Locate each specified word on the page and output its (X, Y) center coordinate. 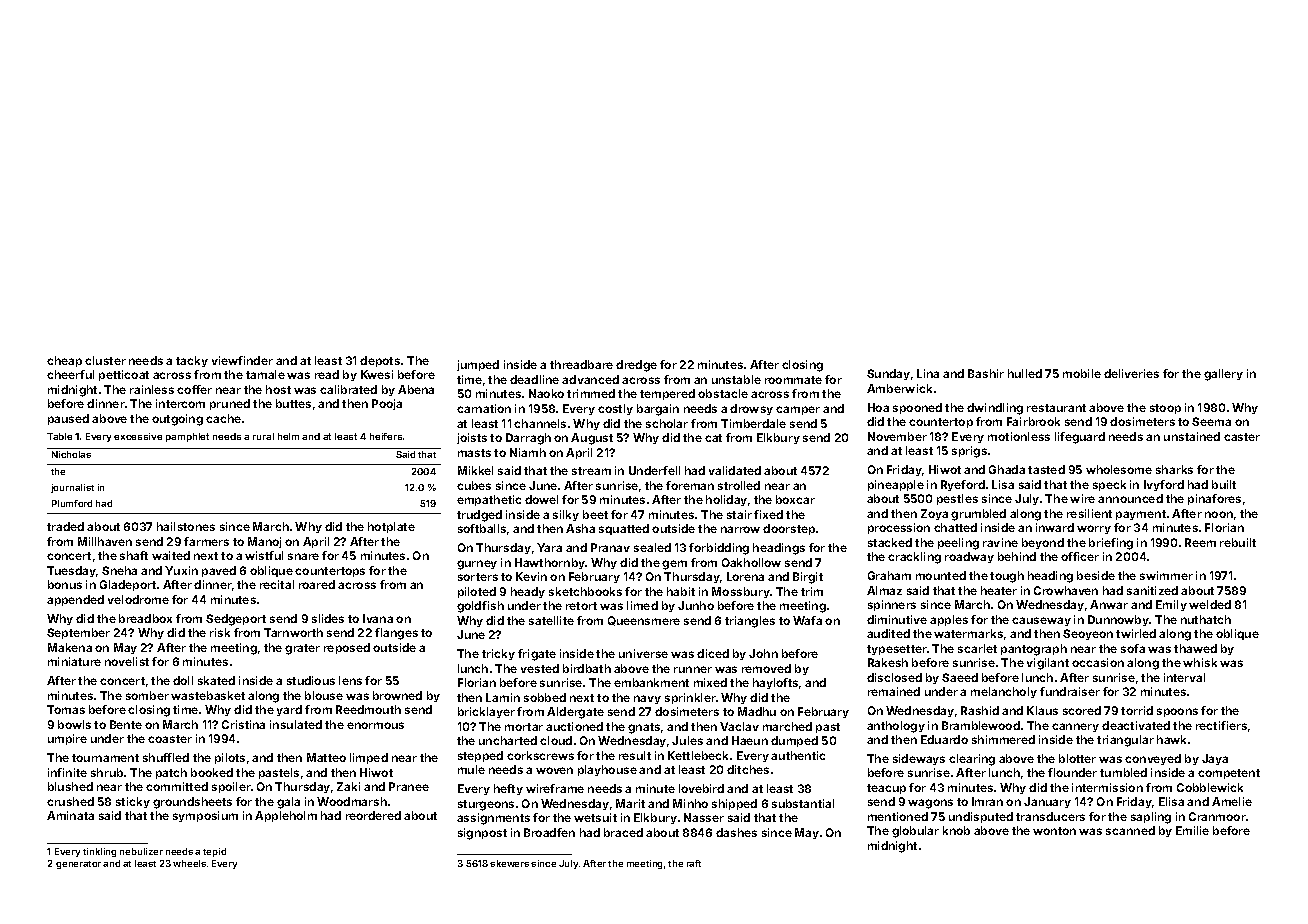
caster (1242, 437)
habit (681, 591)
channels (540, 423)
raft (694, 863)
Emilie (1192, 830)
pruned (230, 404)
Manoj (264, 542)
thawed (1195, 648)
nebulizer (141, 851)
